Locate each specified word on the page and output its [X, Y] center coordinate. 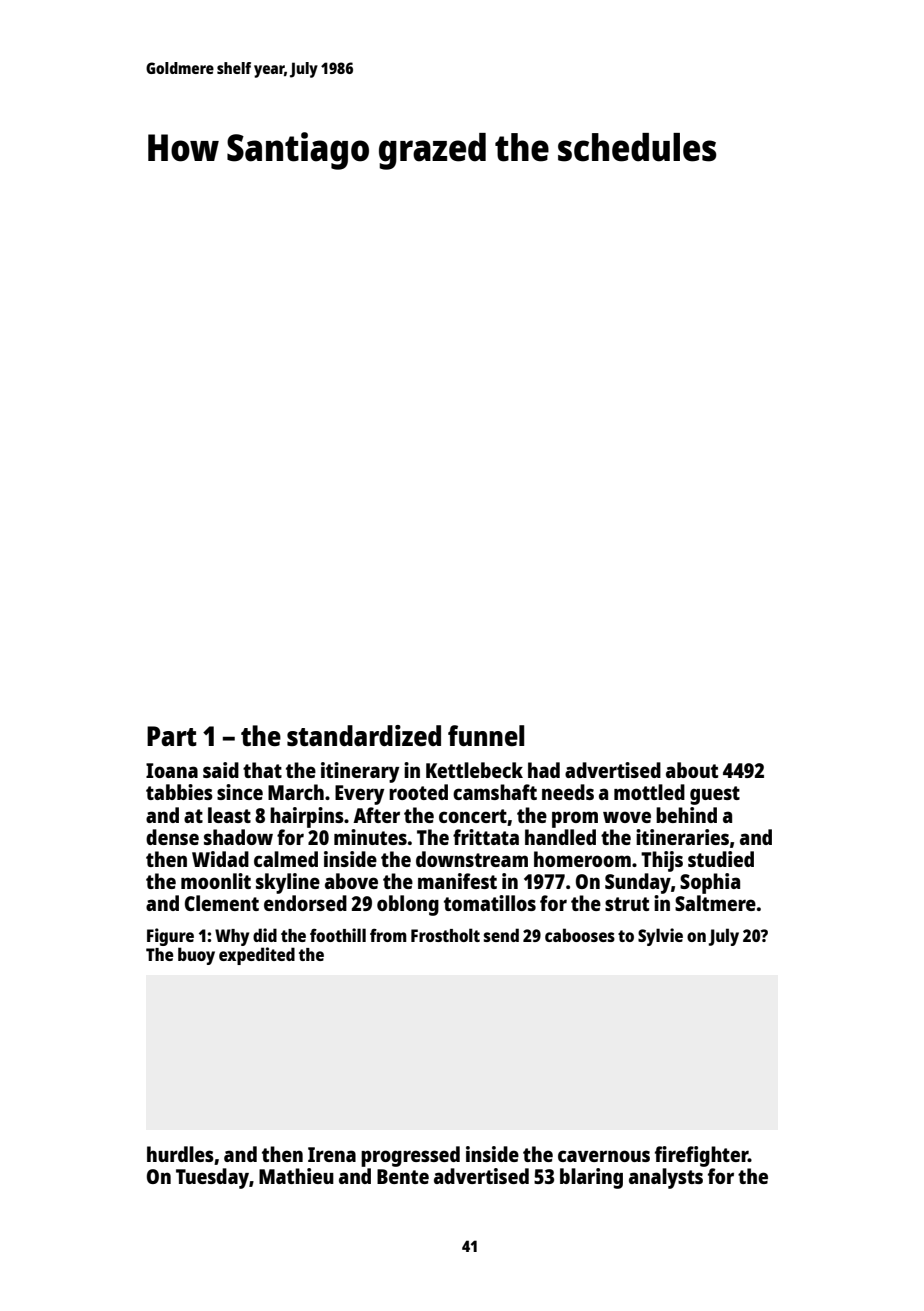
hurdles [180, 1154]
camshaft [495, 792]
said [221, 770]
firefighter [701, 1156]
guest [715, 795]
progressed [410, 1156]
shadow [238, 837]
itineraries [682, 837]
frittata [486, 837]
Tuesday [212, 1178]
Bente [403, 1176]
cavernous [604, 1156]
